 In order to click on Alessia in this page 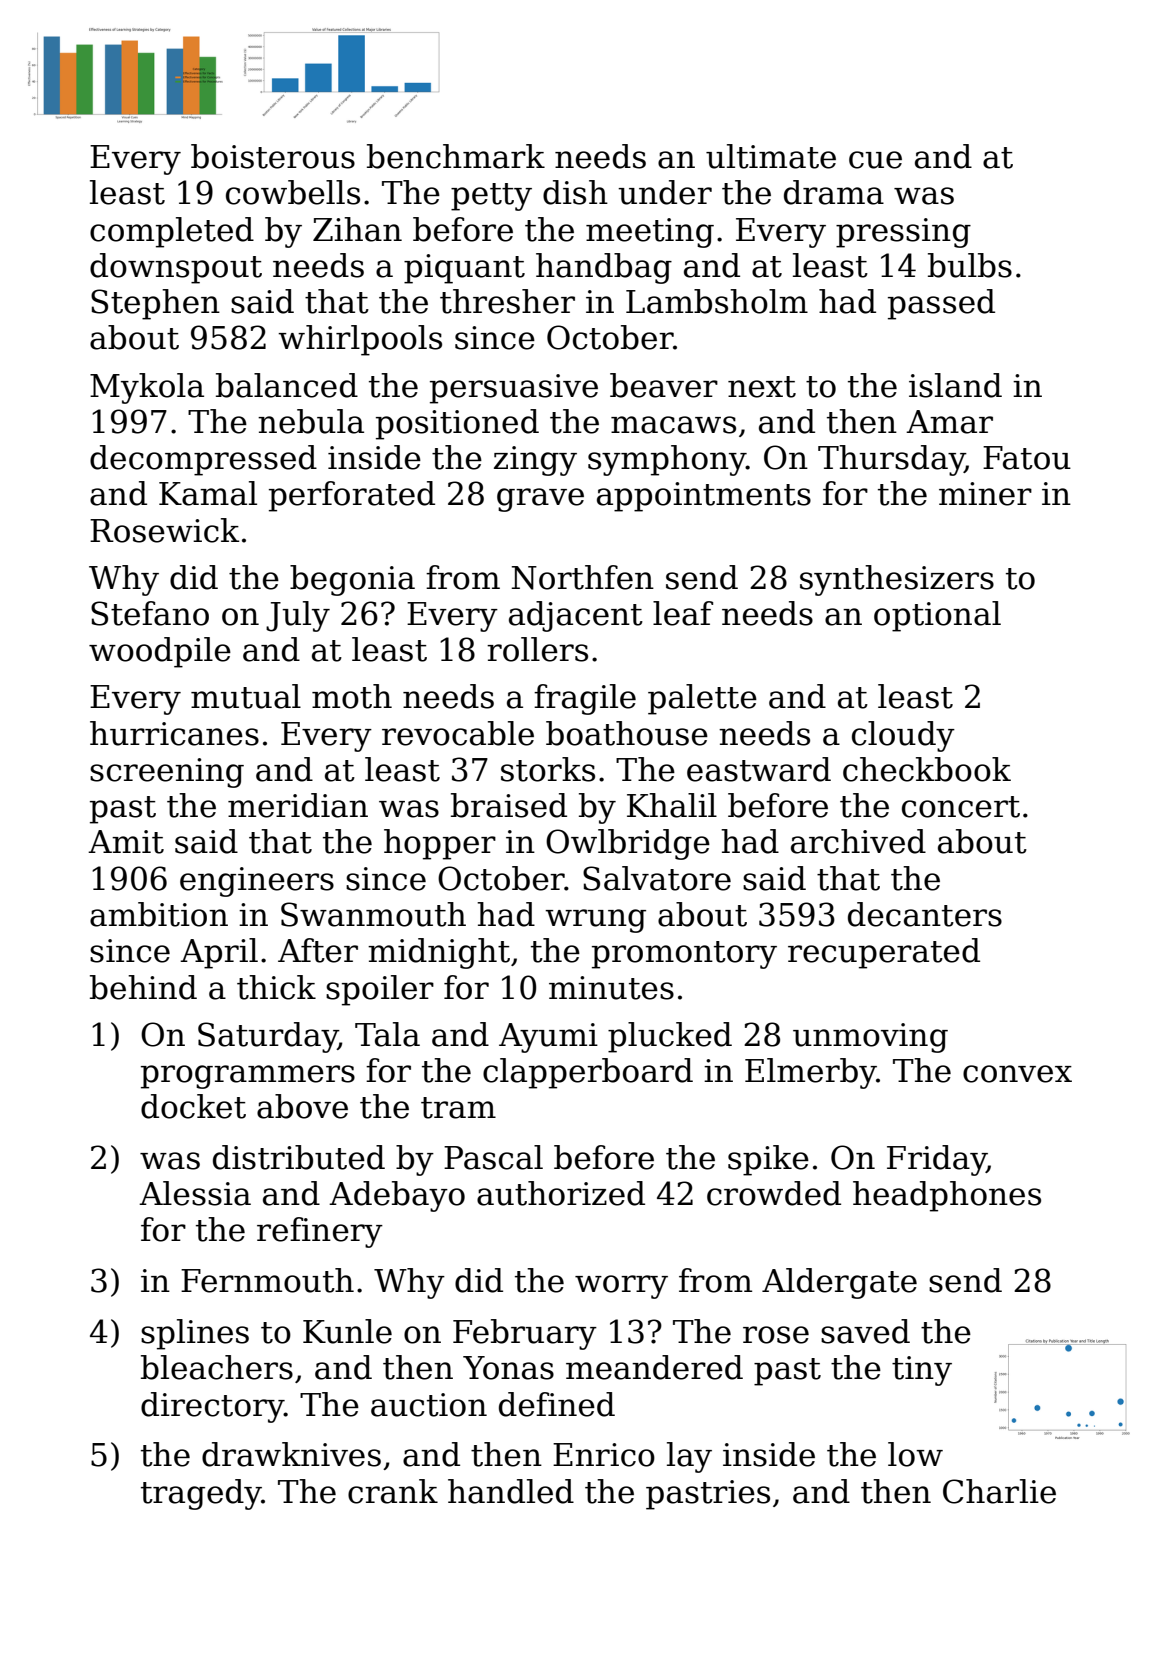, I will do `click(195, 1193)`.
